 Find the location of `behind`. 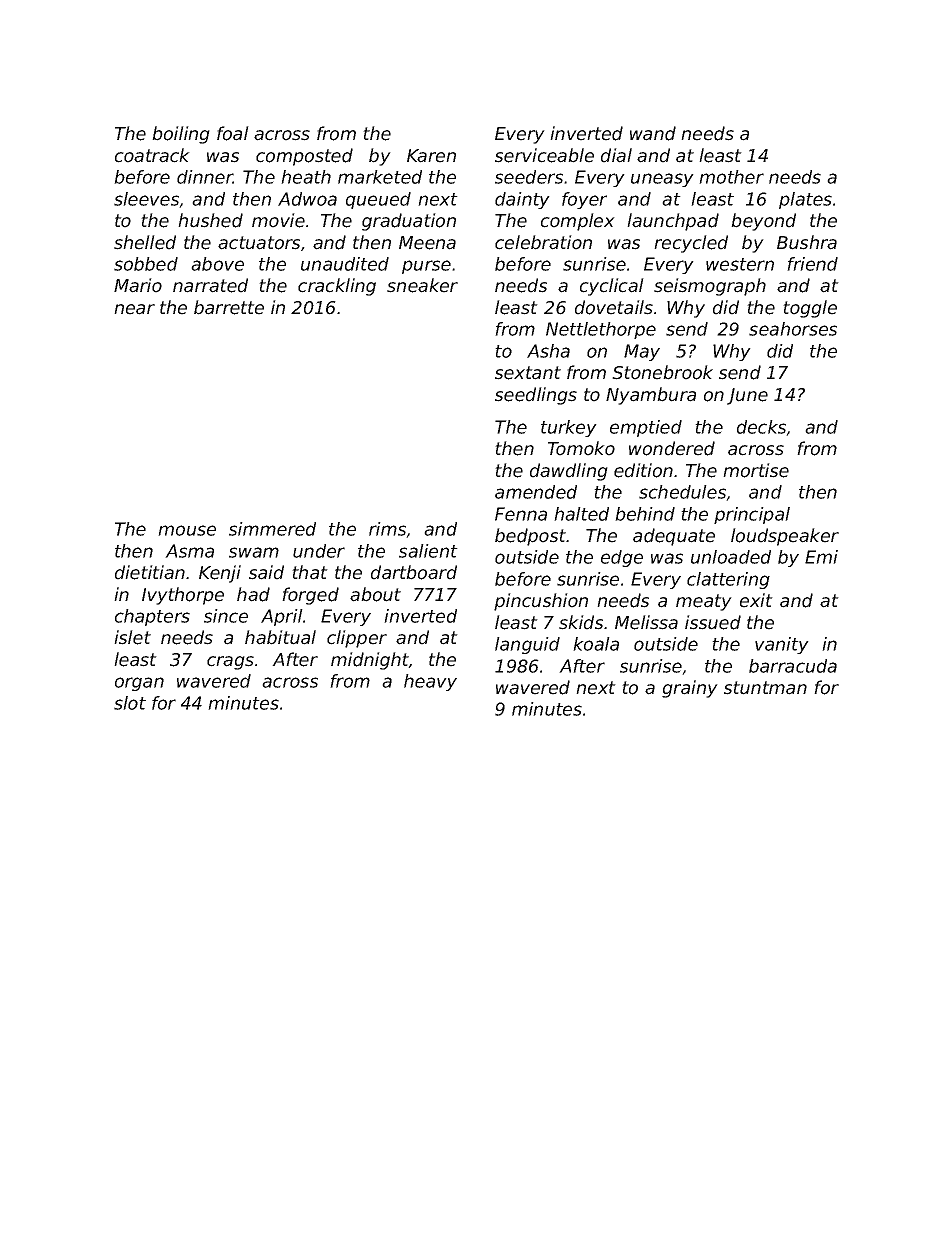

behind is located at coordinates (645, 514).
